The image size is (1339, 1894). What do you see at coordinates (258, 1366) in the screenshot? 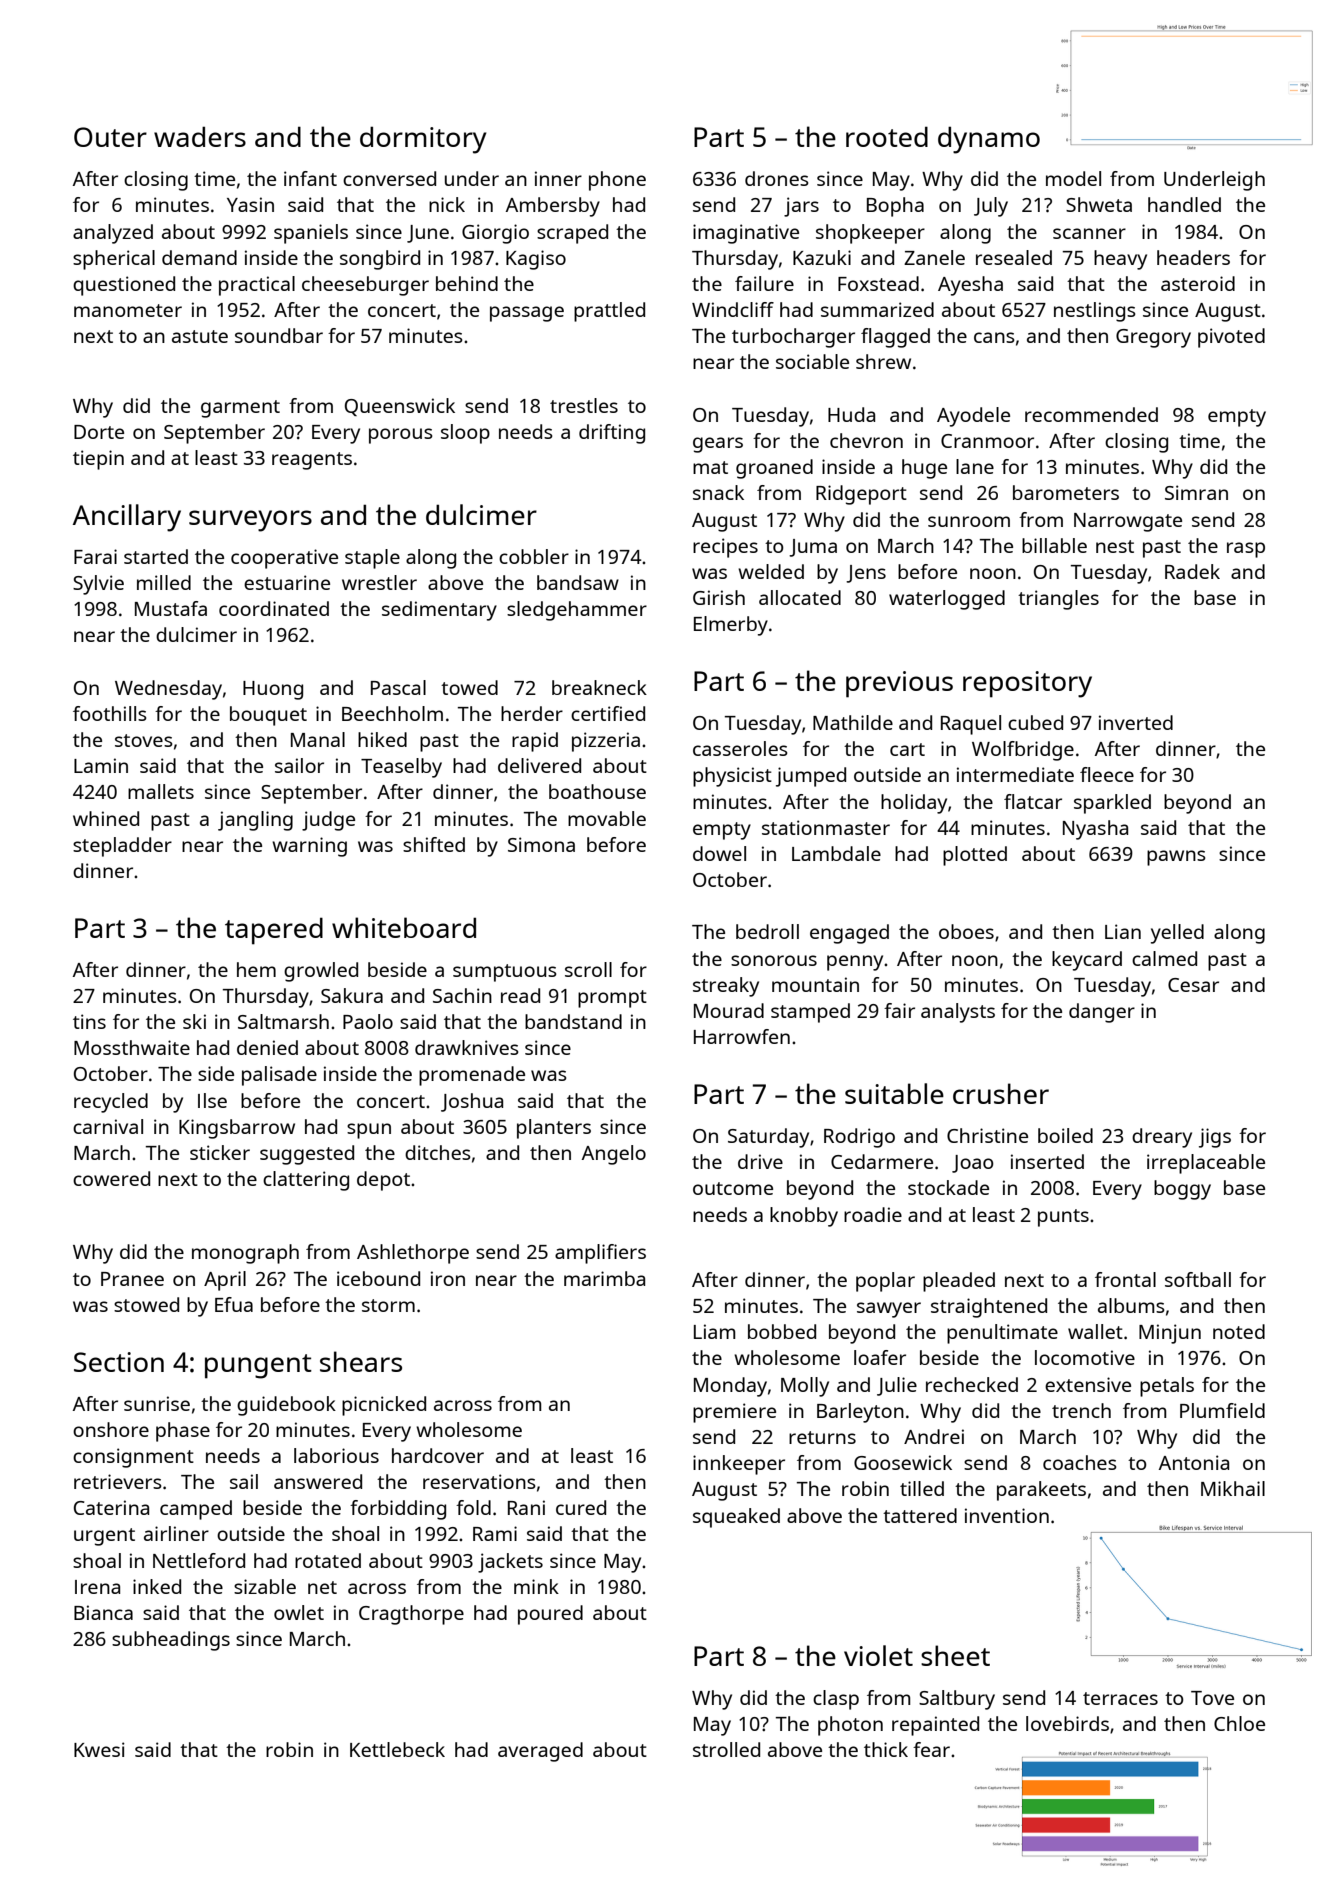
I see `pungent` at bounding box center [258, 1366].
